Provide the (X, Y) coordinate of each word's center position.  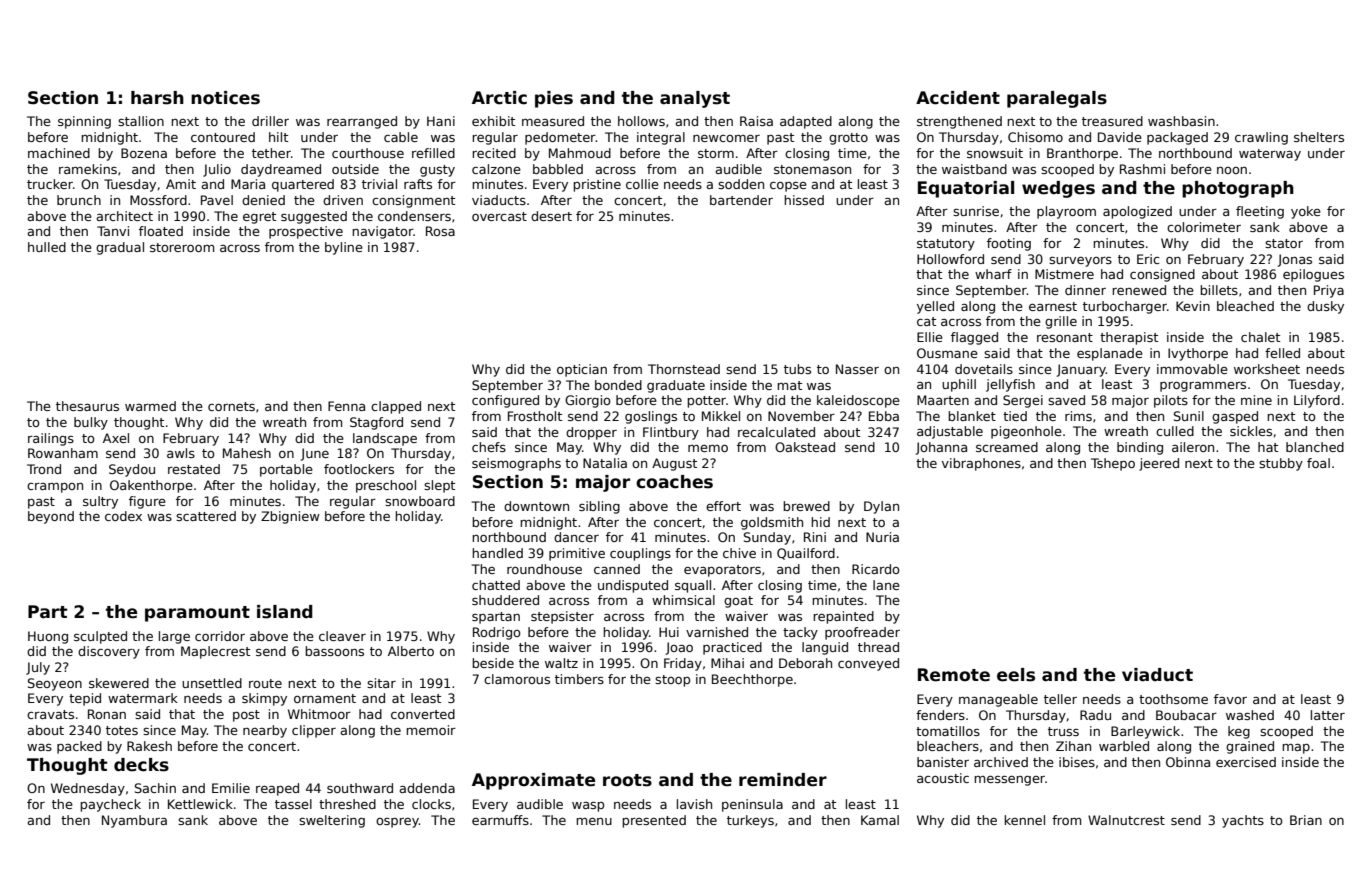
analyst (695, 99)
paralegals (1057, 99)
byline (344, 248)
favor (1230, 699)
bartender (741, 200)
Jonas (1295, 260)
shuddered (505, 600)
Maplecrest (215, 652)
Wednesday (88, 789)
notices (225, 98)
